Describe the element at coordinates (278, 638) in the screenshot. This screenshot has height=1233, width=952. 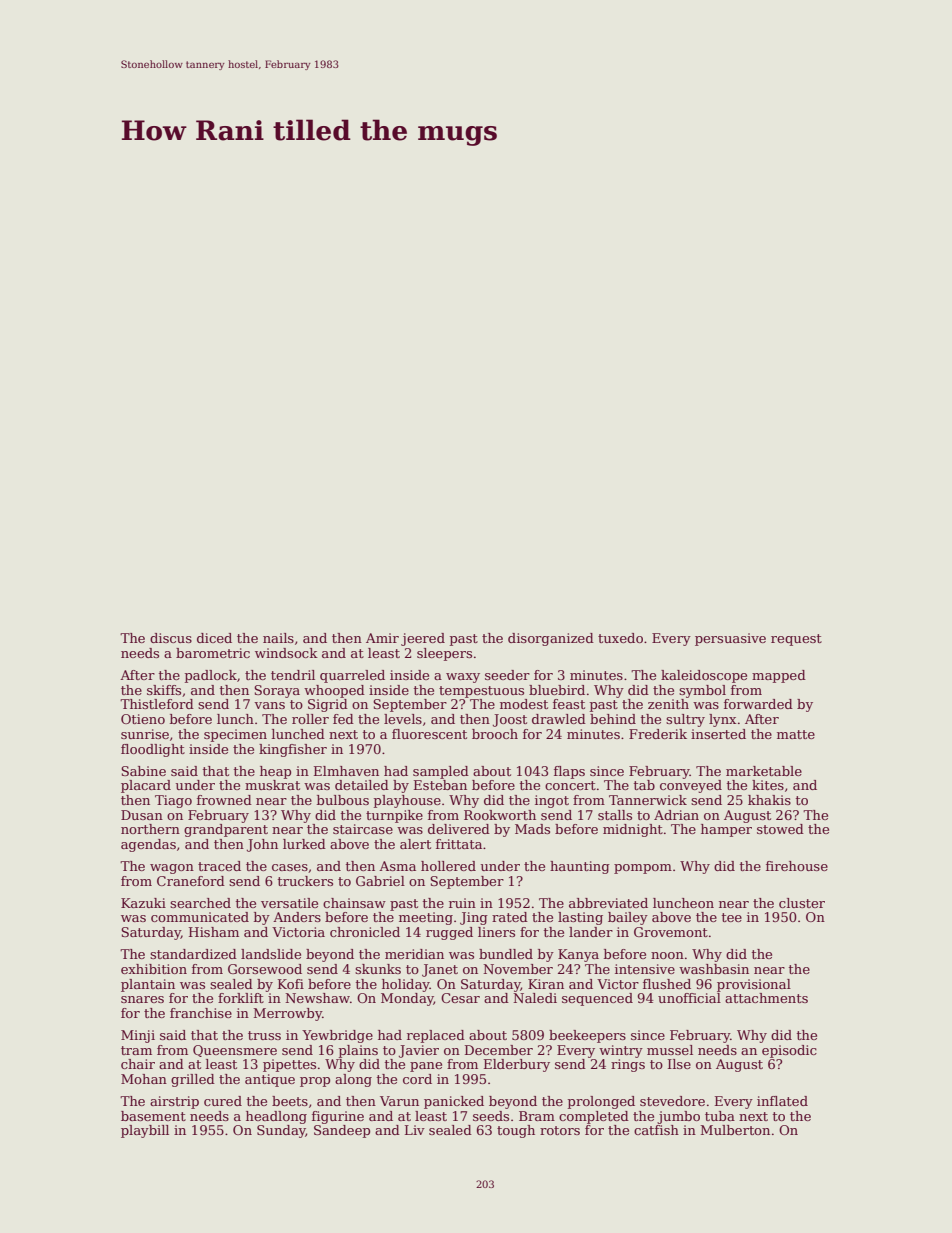
I see `nails` at that location.
